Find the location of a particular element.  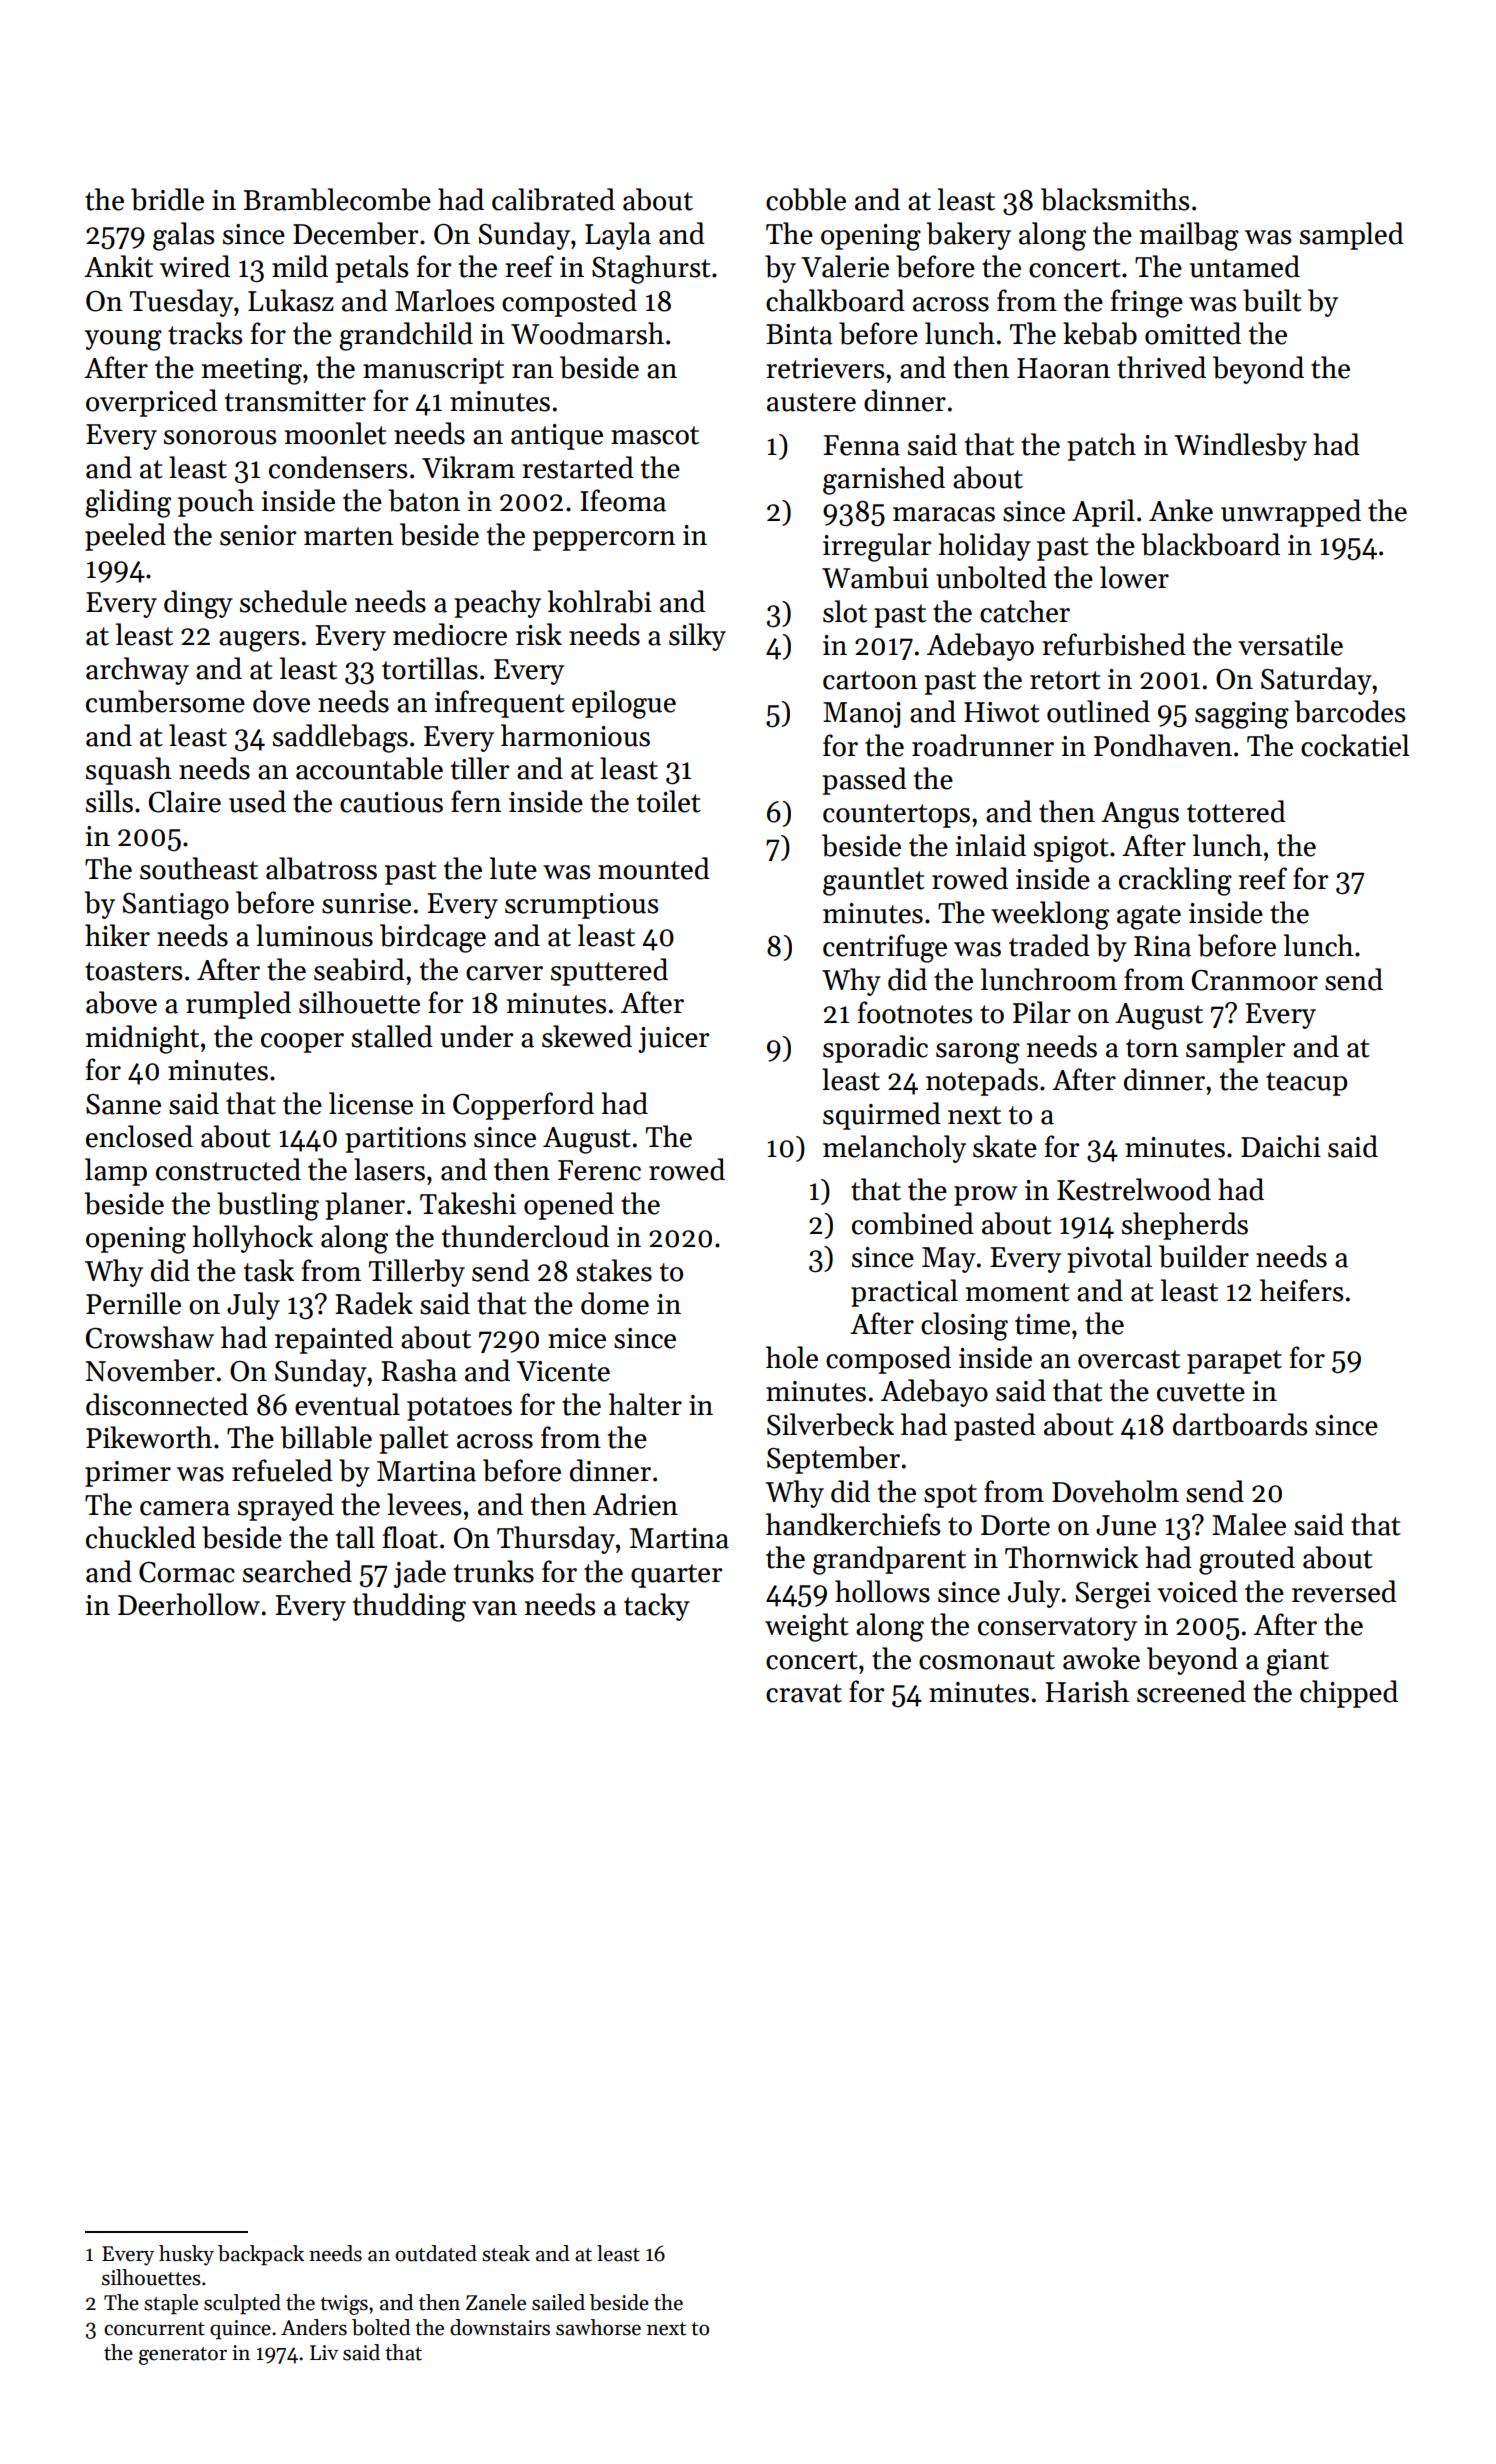

screened is located at coordinates (1191, 1691).
